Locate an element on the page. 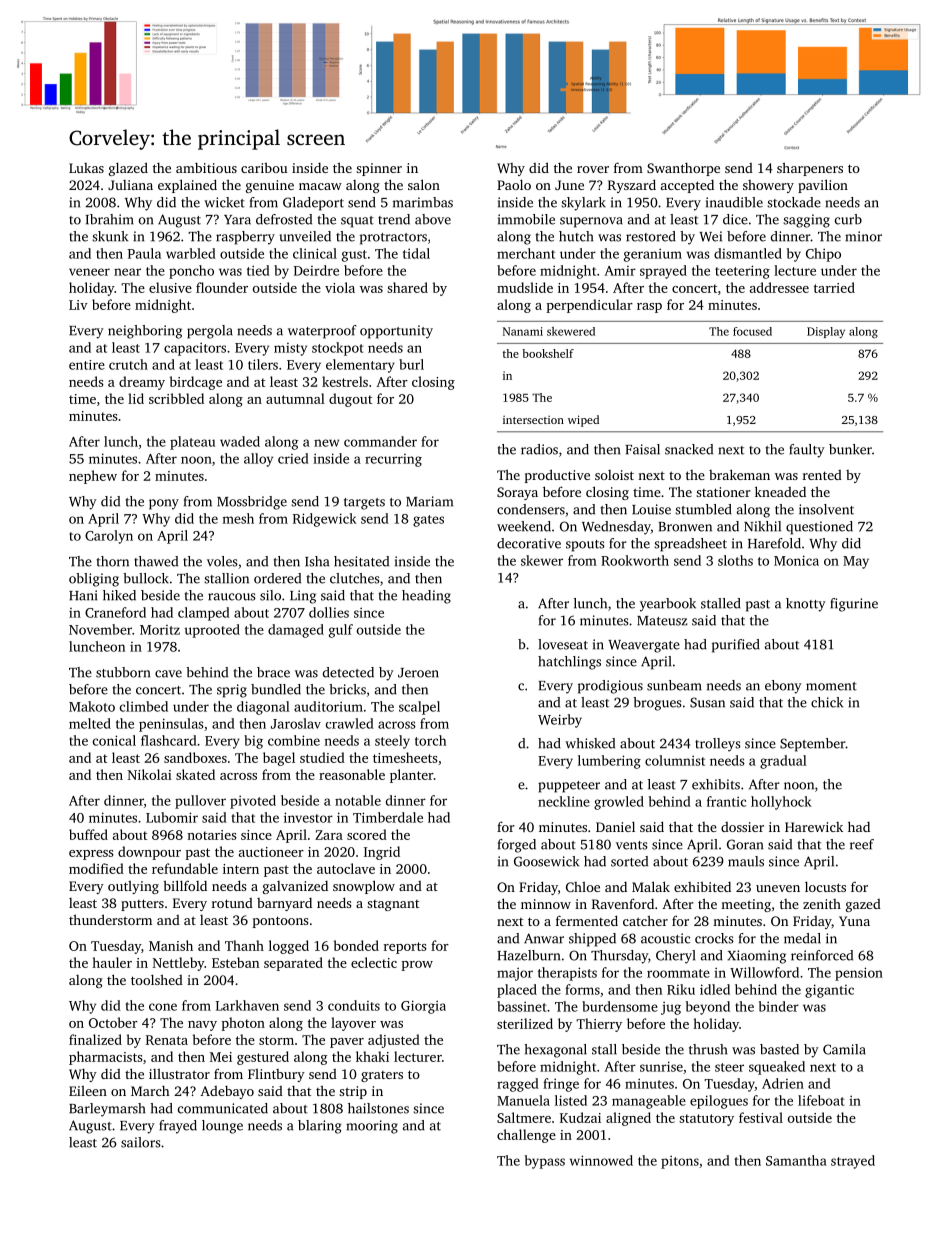  Samantha is located at coordinates (796, 1160).
